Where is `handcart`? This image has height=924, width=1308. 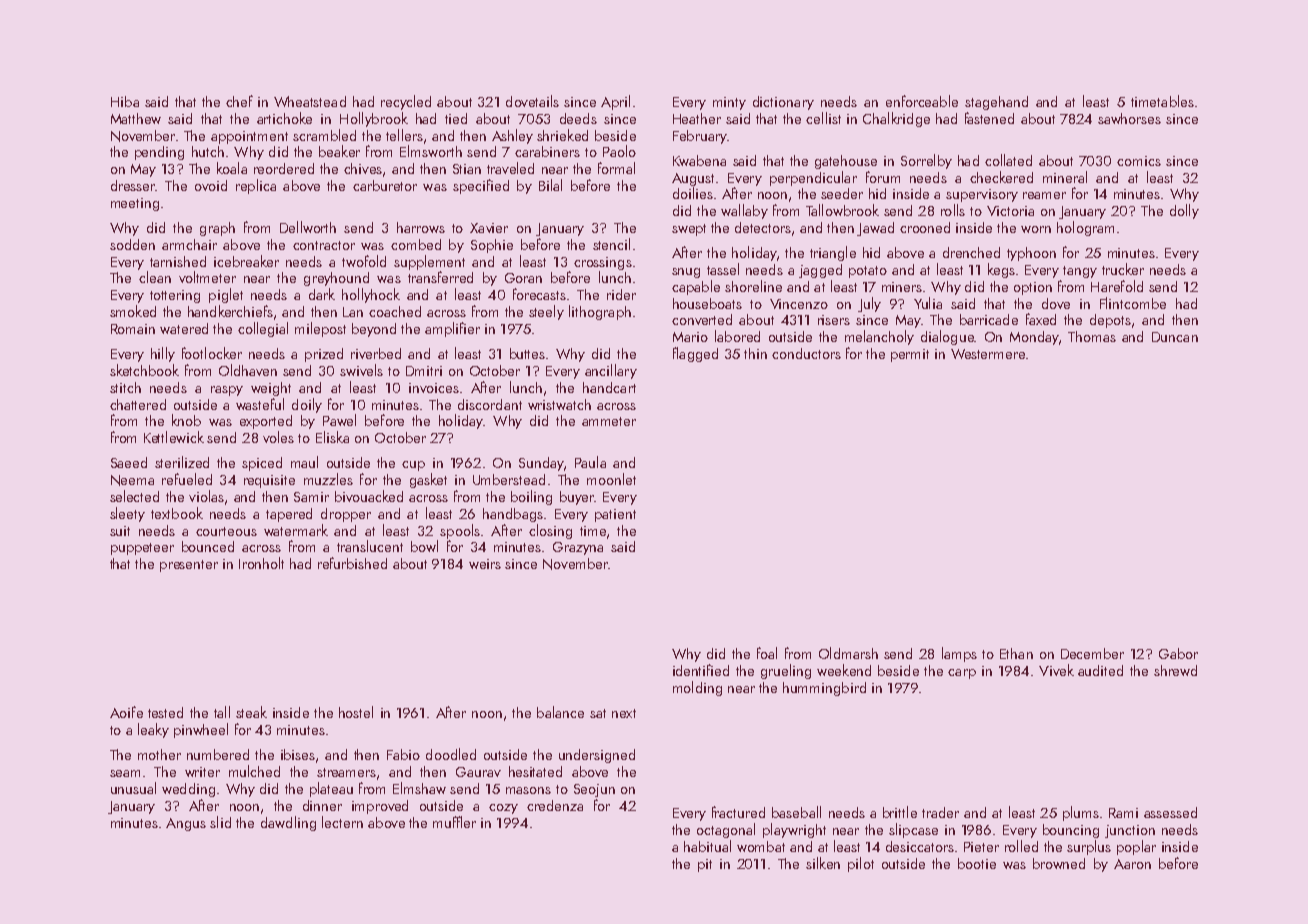
handcart is located at coordinates (609, 387).
